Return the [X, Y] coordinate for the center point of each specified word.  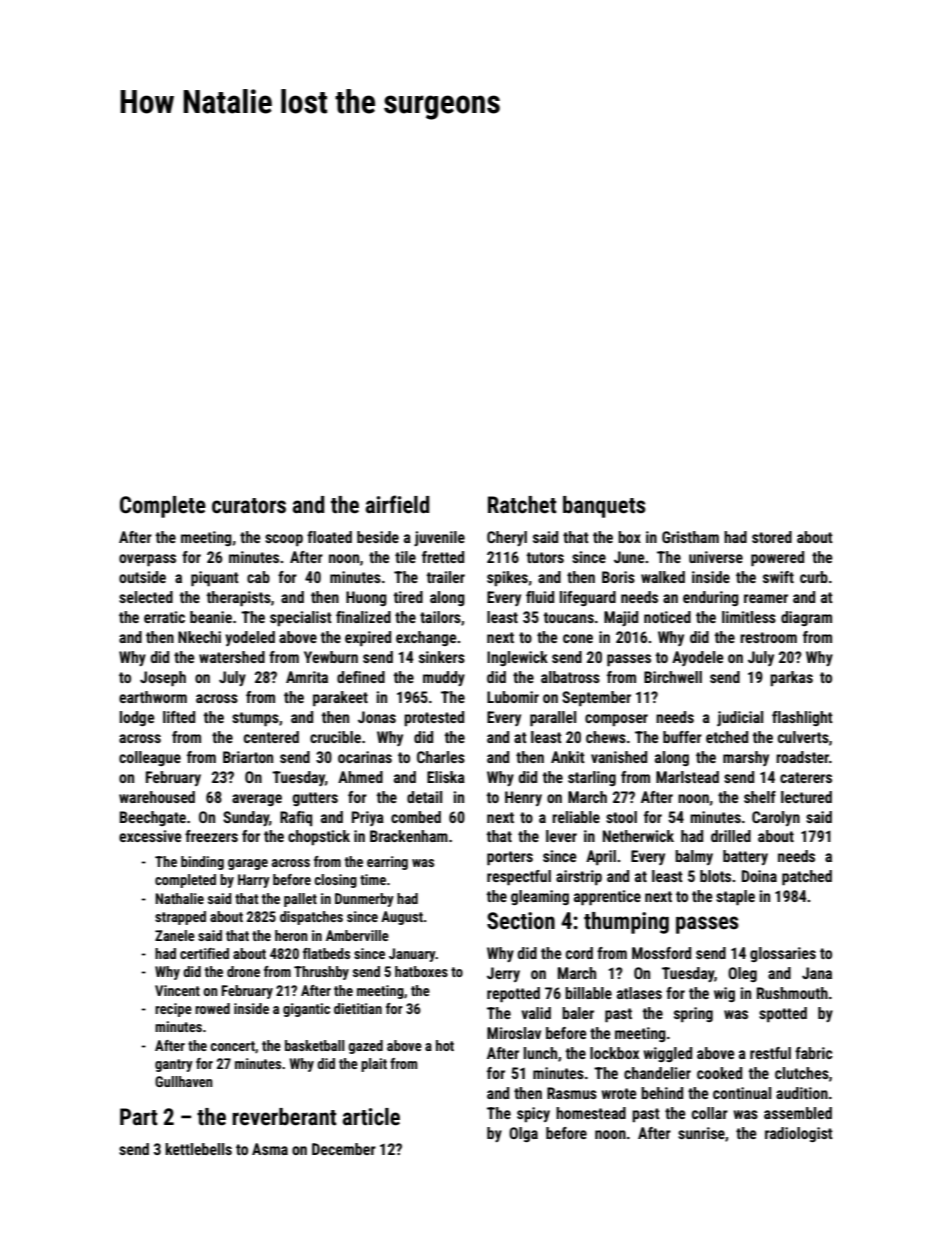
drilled [731, 836]
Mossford [661, 953]
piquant [215, 579]
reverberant [284, 1117]
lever [561, 836]
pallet [300, 900]
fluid [540, 597]
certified [204, 953]
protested [434, 719]
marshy [746, 758]
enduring [711, 598]
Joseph [163, 679]
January [412, 955]
